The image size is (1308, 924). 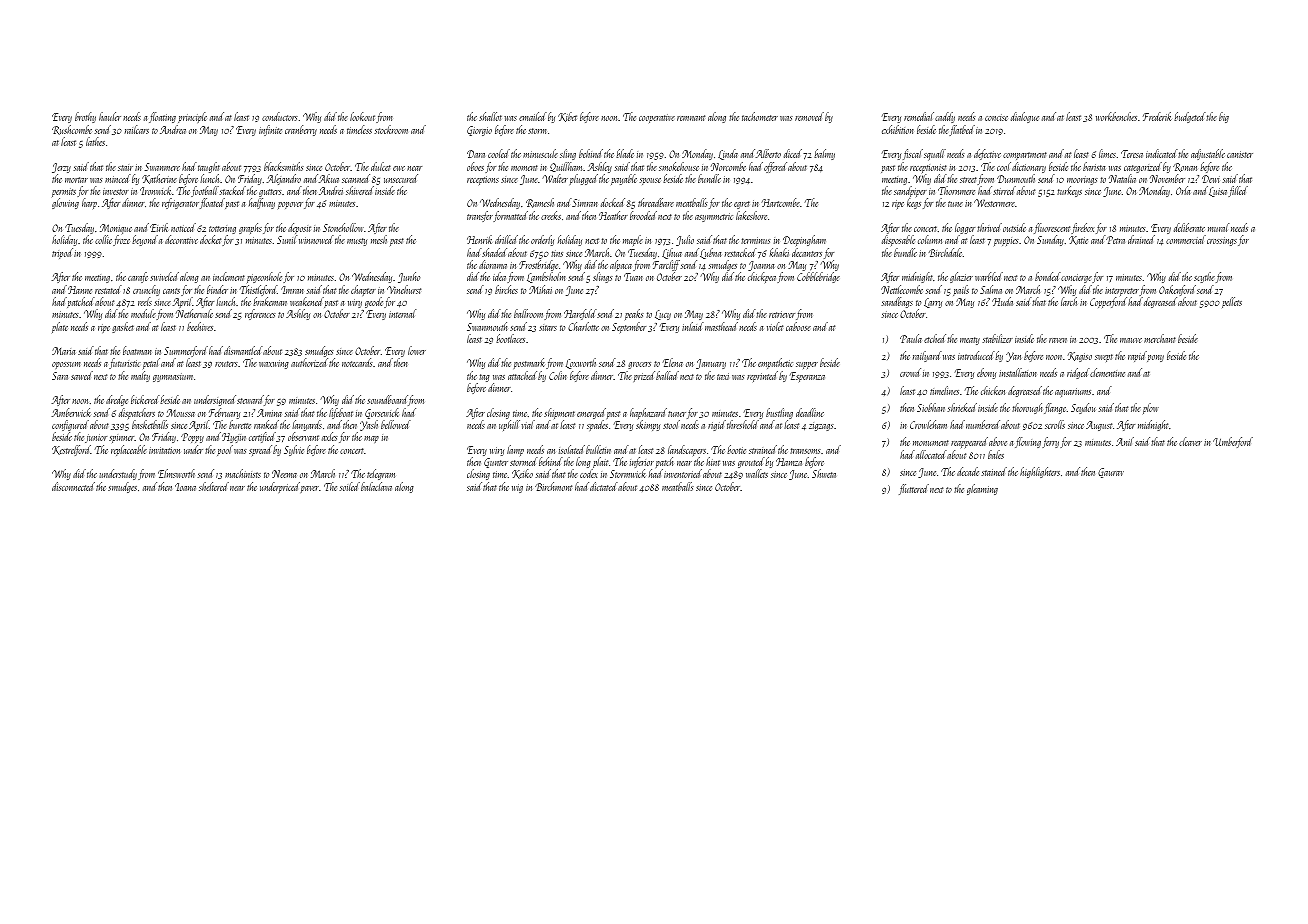 What do you see at coordinates (1137, 356) in the screenshot?
I see `rapid` at bounding box center [1137, 356].
